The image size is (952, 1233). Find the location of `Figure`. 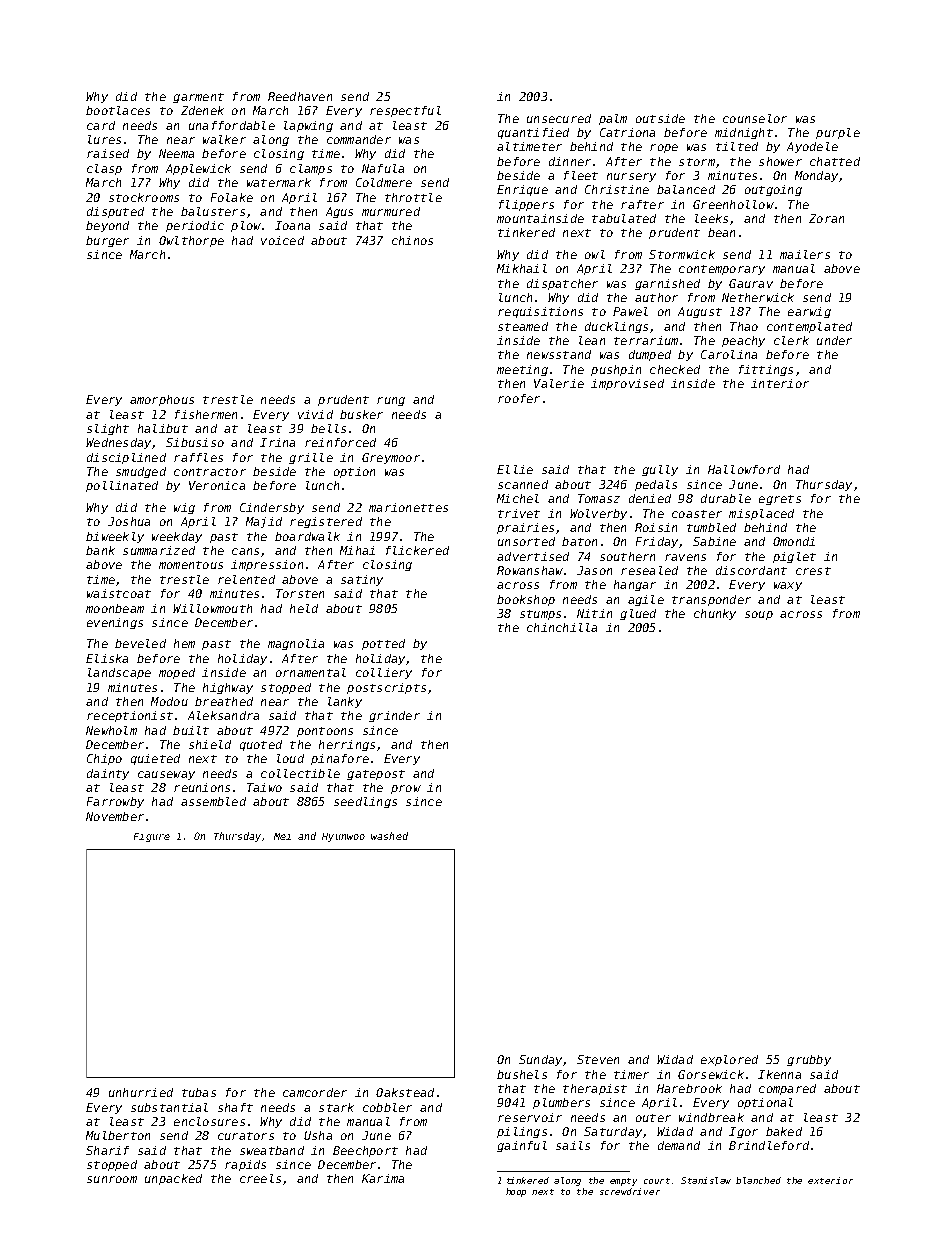

Figure is located at coordinates (152, 837).
